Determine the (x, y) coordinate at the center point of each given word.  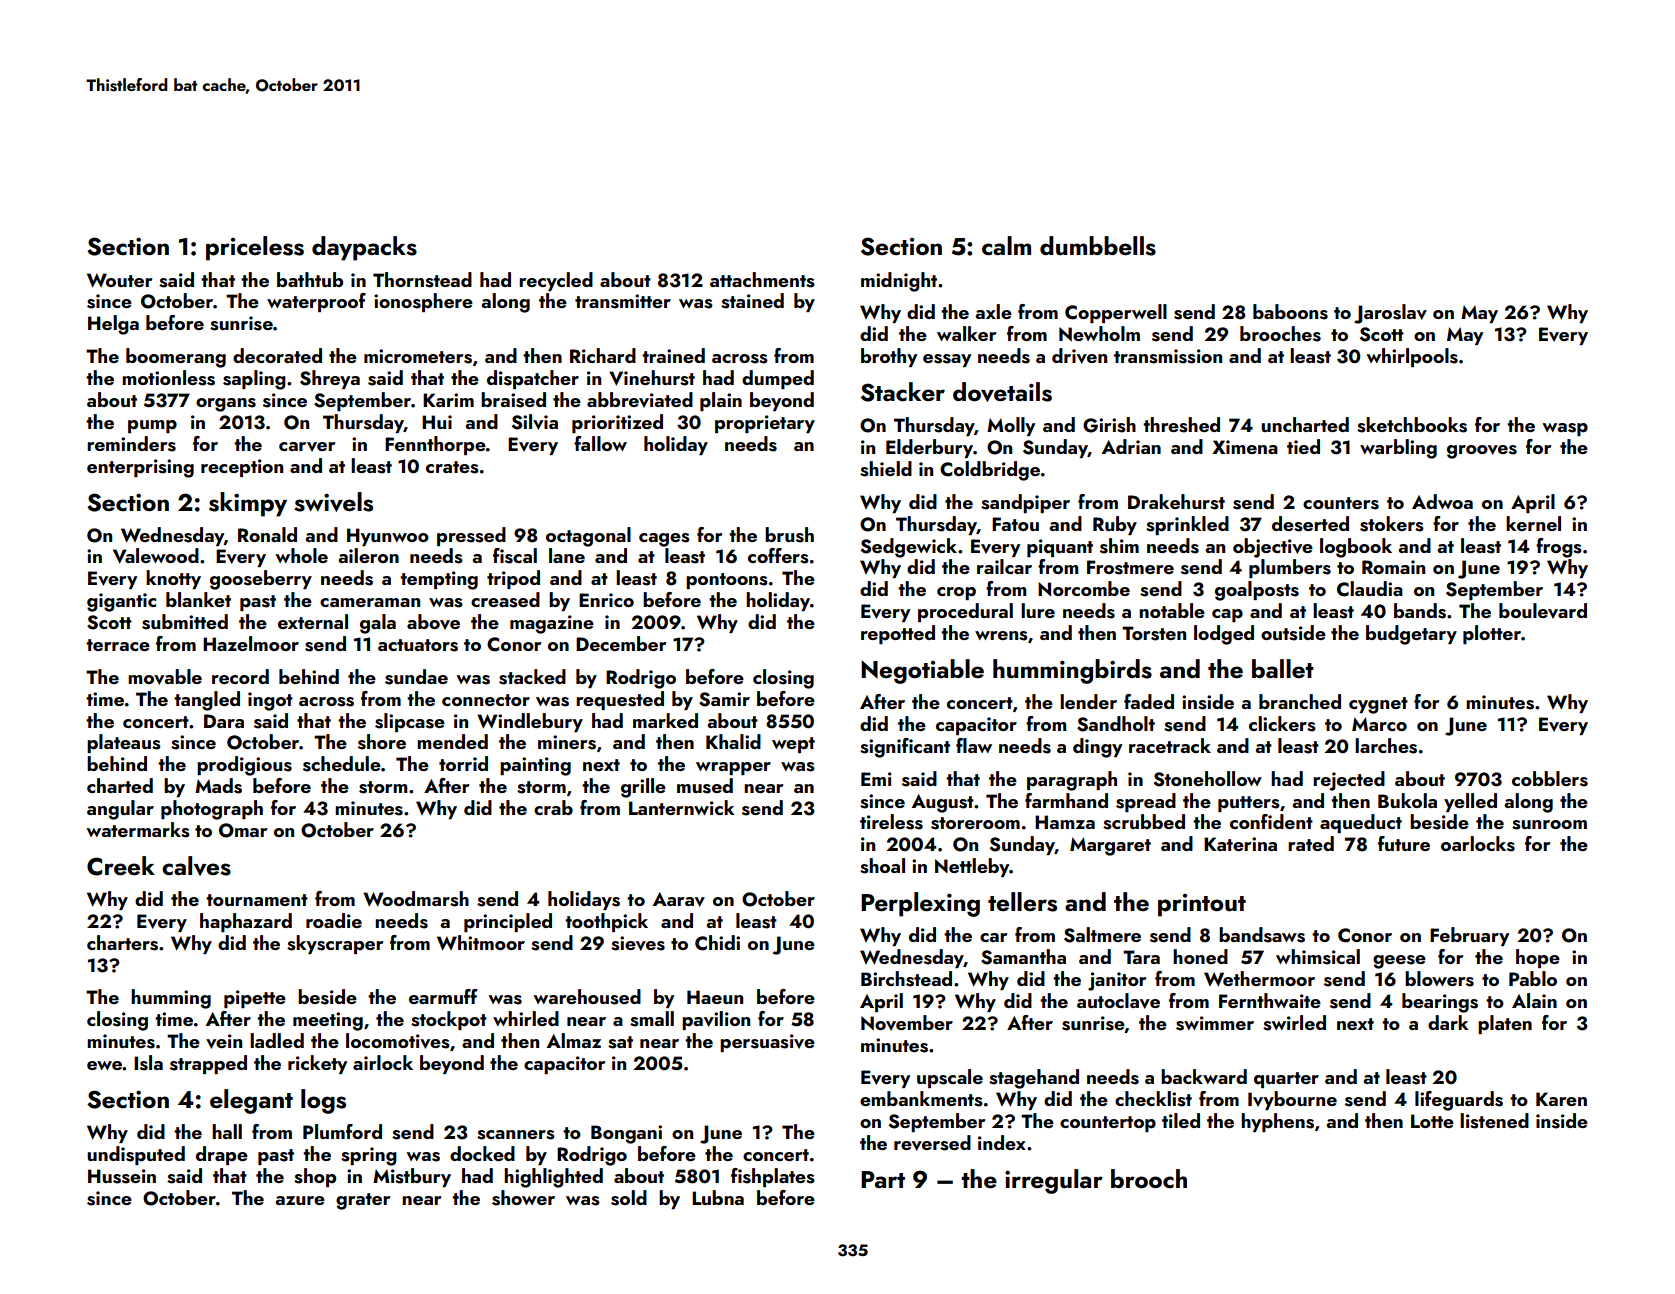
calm (1006, 246)
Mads (218, 786)
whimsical (1318, 957)
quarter (1286, 1080)
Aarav (679, 899)
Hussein (122, 1176)
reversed (932, 1143)
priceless (255, 248)
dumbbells (1098, 246)
